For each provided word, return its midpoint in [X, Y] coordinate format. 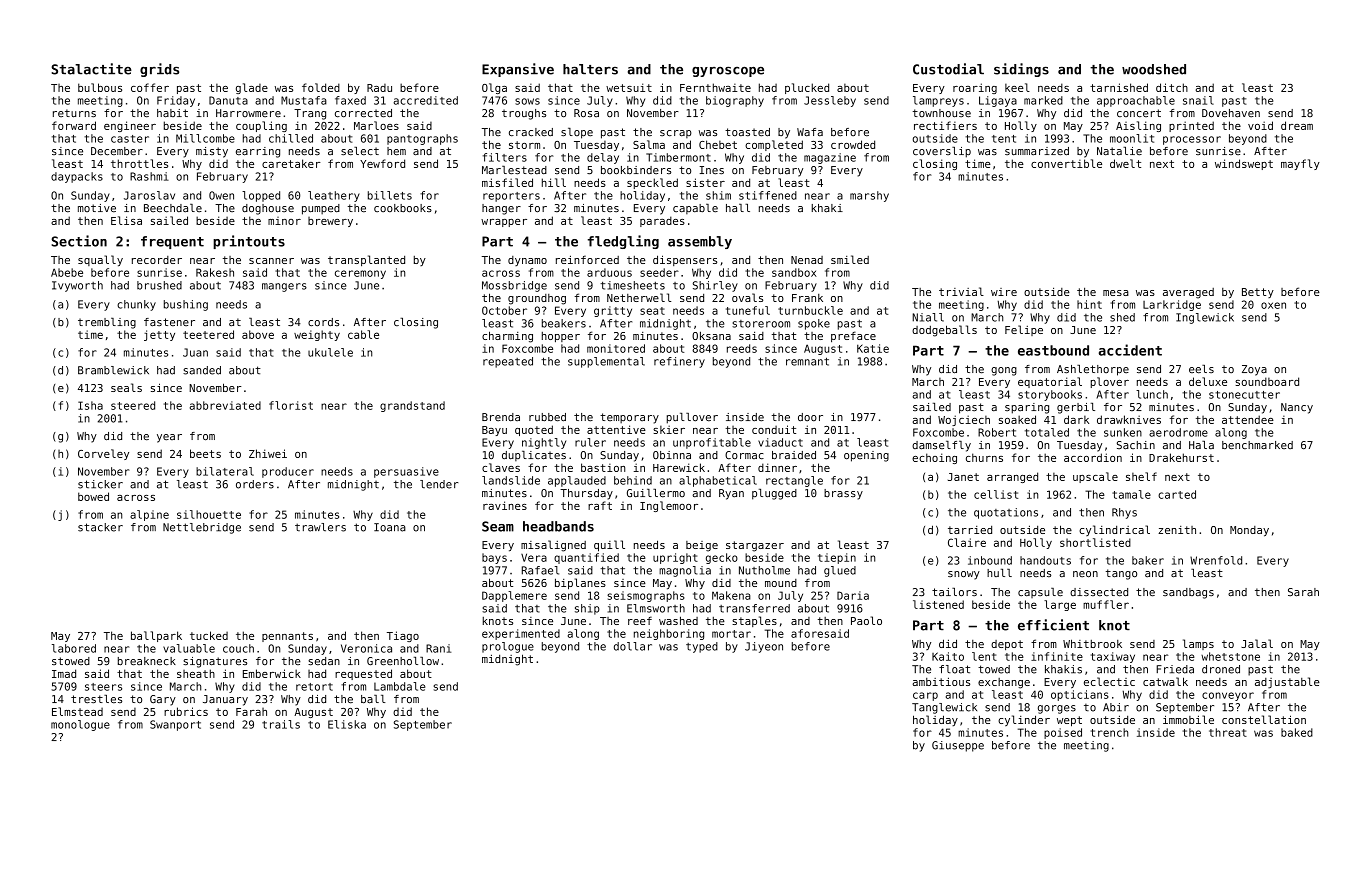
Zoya [1254, 370]
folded [321, 87]
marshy [869, 196]
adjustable [1287, 683]
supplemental [606, 362]
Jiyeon [764, 647]
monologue [80, 725]
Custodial [948, 69]
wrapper [504, 223]
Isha [90, 405]
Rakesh [215, 272]
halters [590, 69]
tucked [209, 635]
